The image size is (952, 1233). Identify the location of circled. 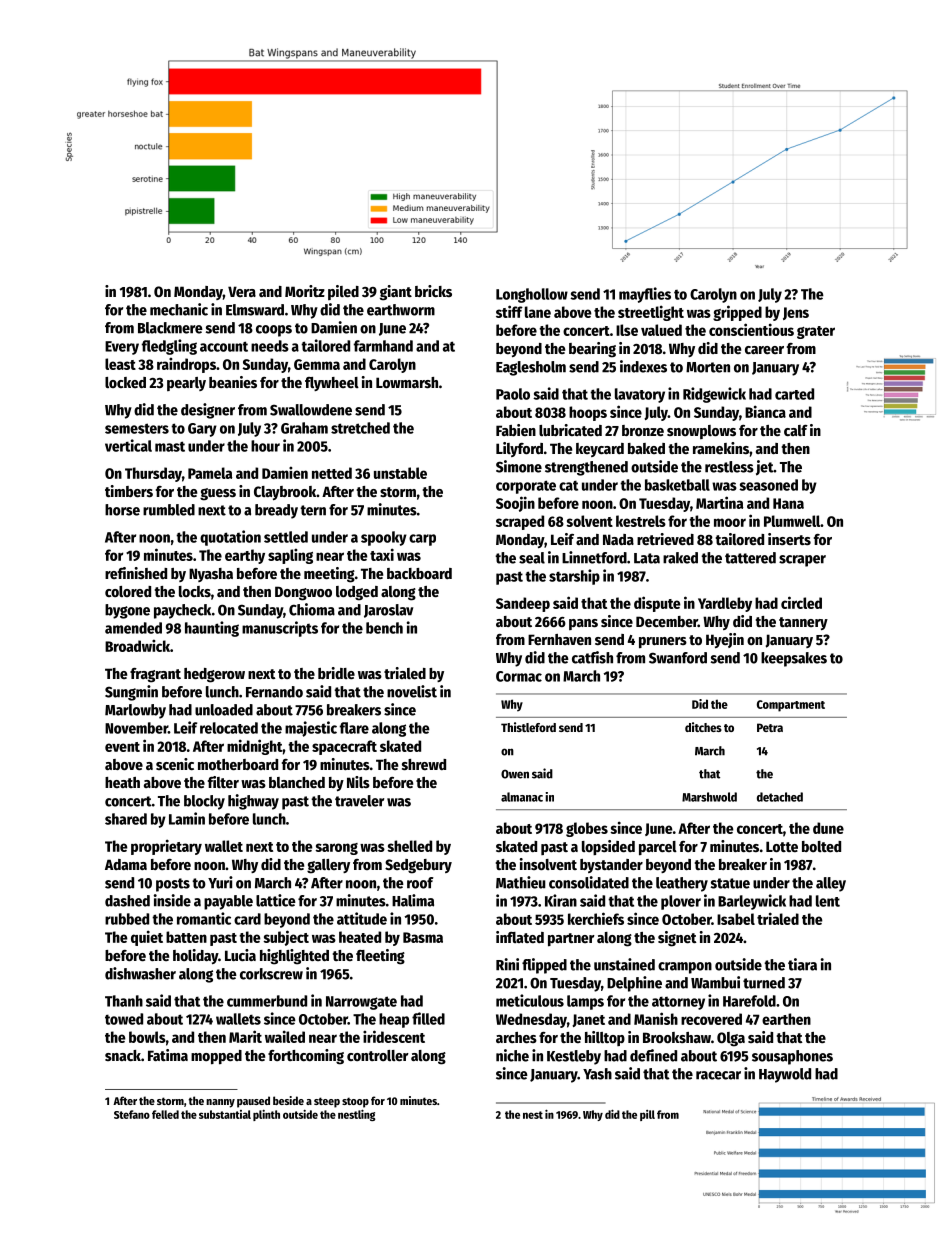
(801, 602).
